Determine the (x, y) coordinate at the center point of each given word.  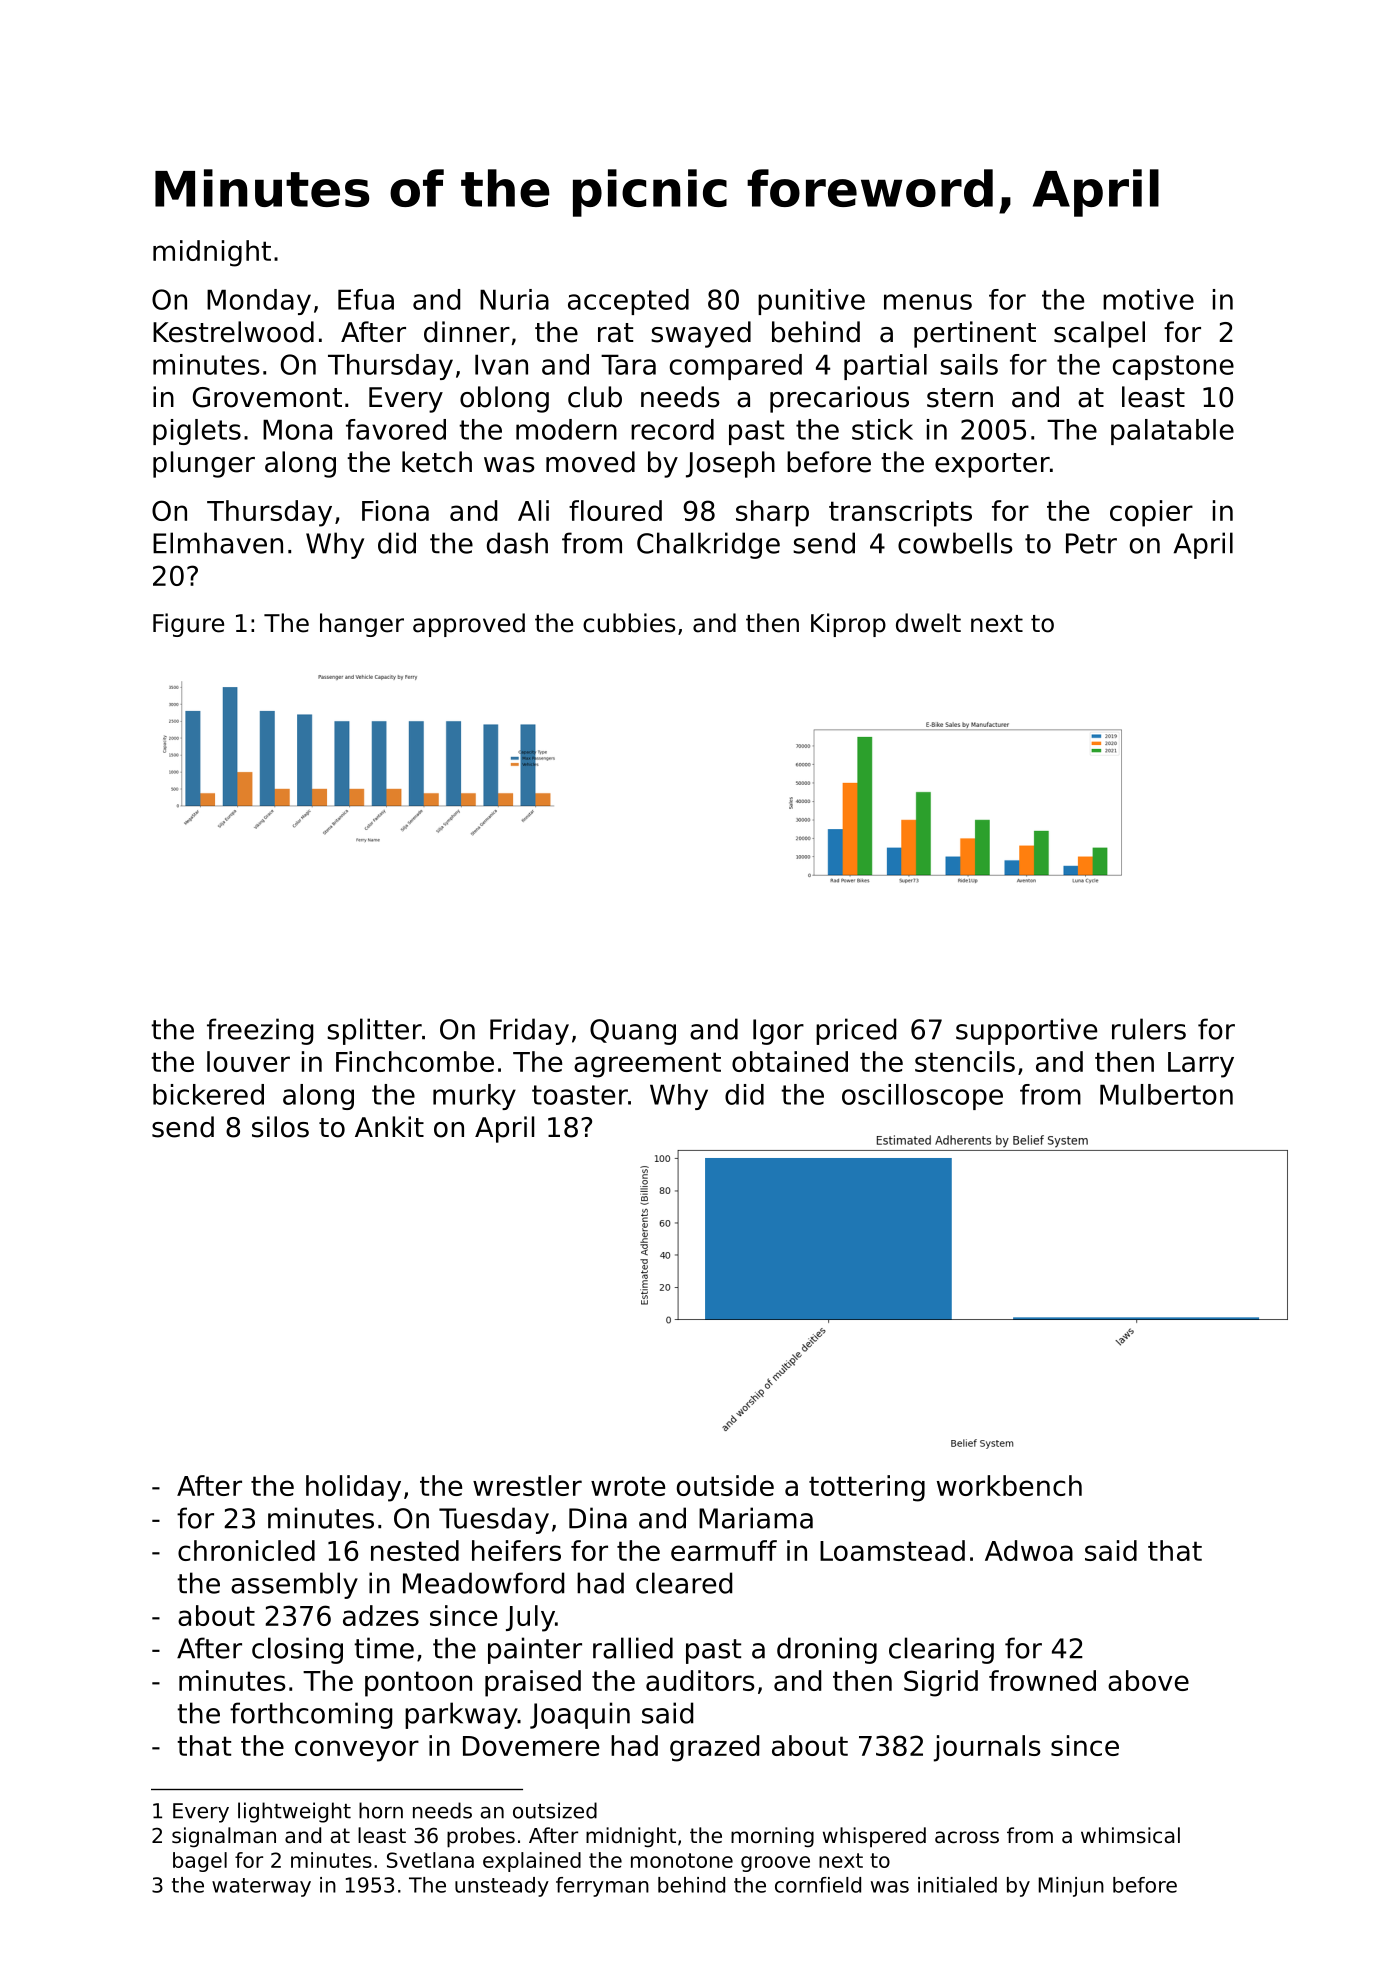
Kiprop (848, 625)
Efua (366, 299)
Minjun (1071, 1887)
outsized (555, 1810)
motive (1148, 299)
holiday (353, 1488)
